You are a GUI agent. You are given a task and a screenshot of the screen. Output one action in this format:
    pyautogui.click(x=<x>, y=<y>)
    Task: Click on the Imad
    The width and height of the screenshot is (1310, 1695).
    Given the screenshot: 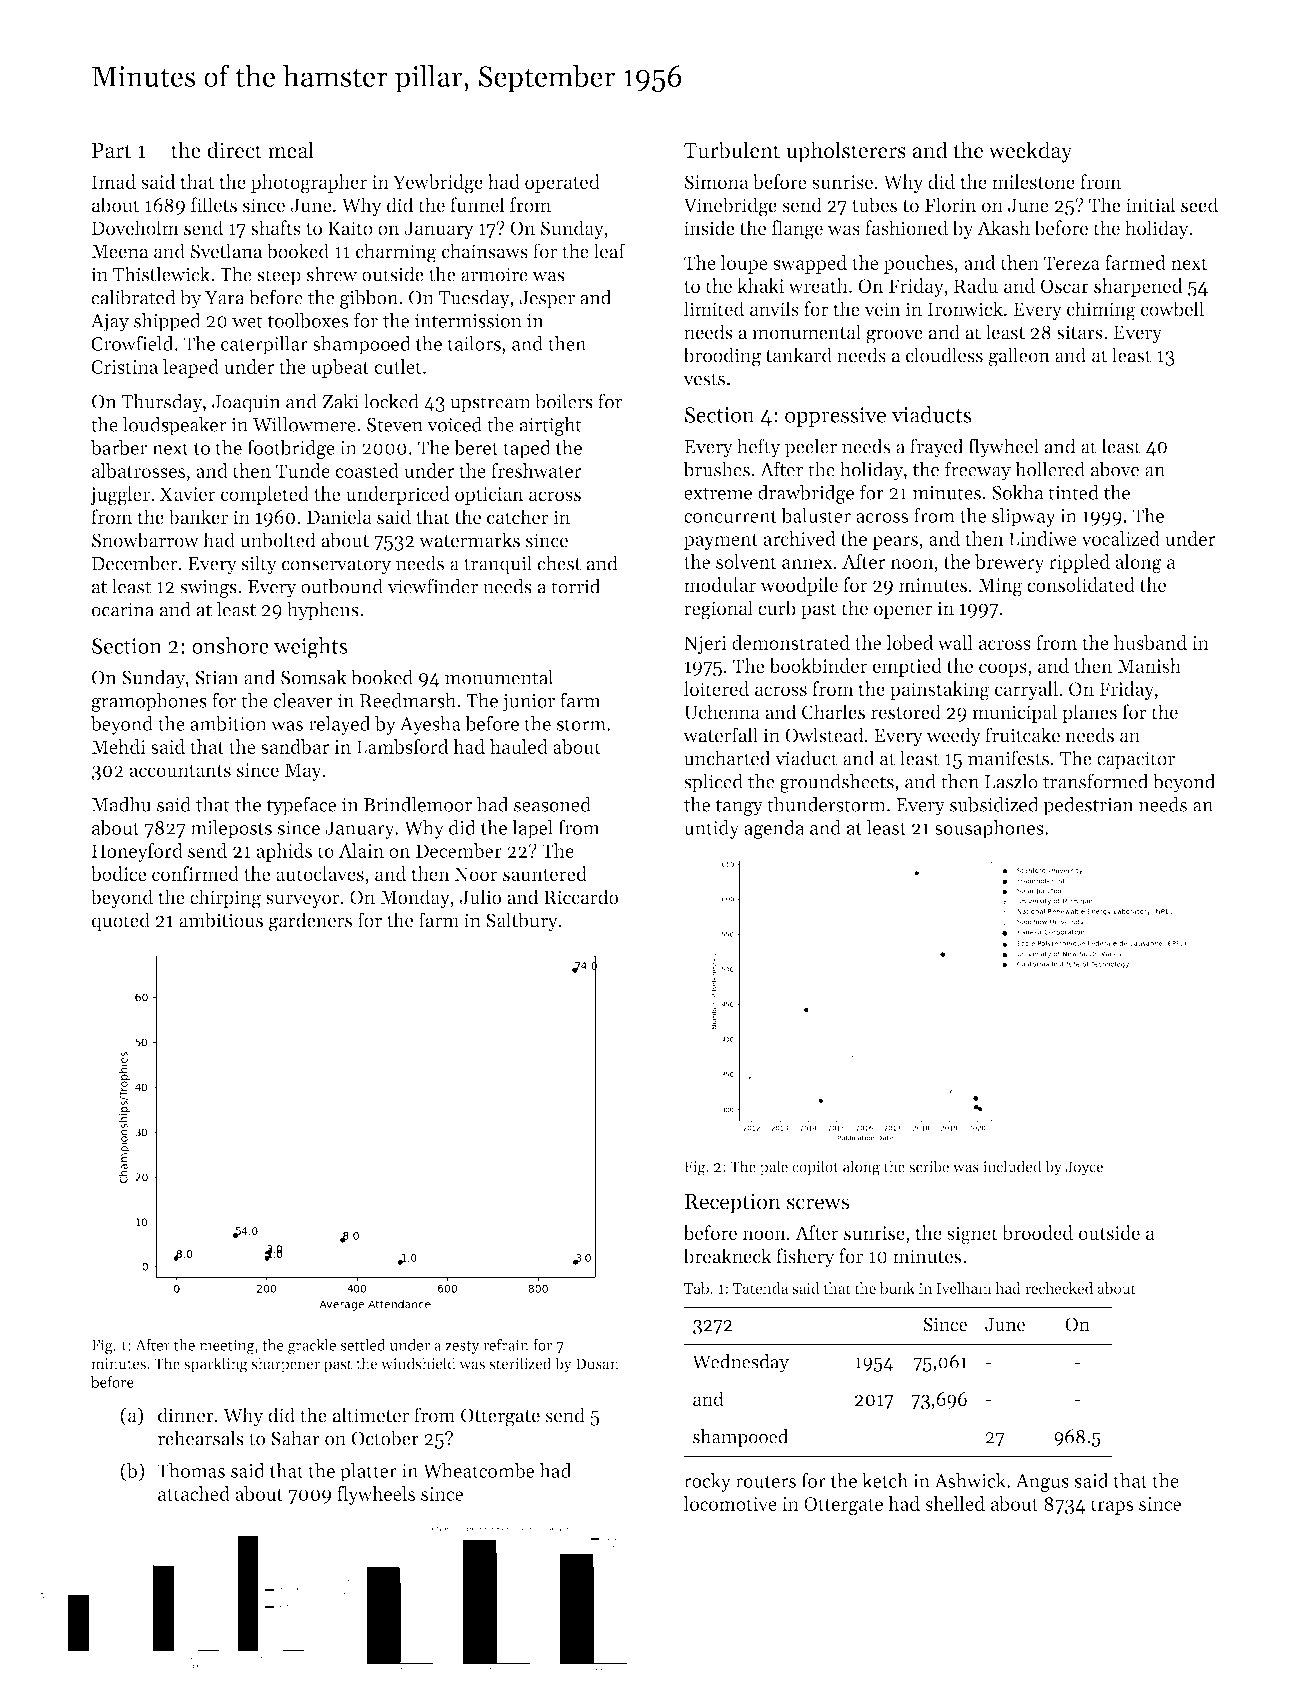 What is the action you would take?
    pyautogui.click(x=114, y=181)
